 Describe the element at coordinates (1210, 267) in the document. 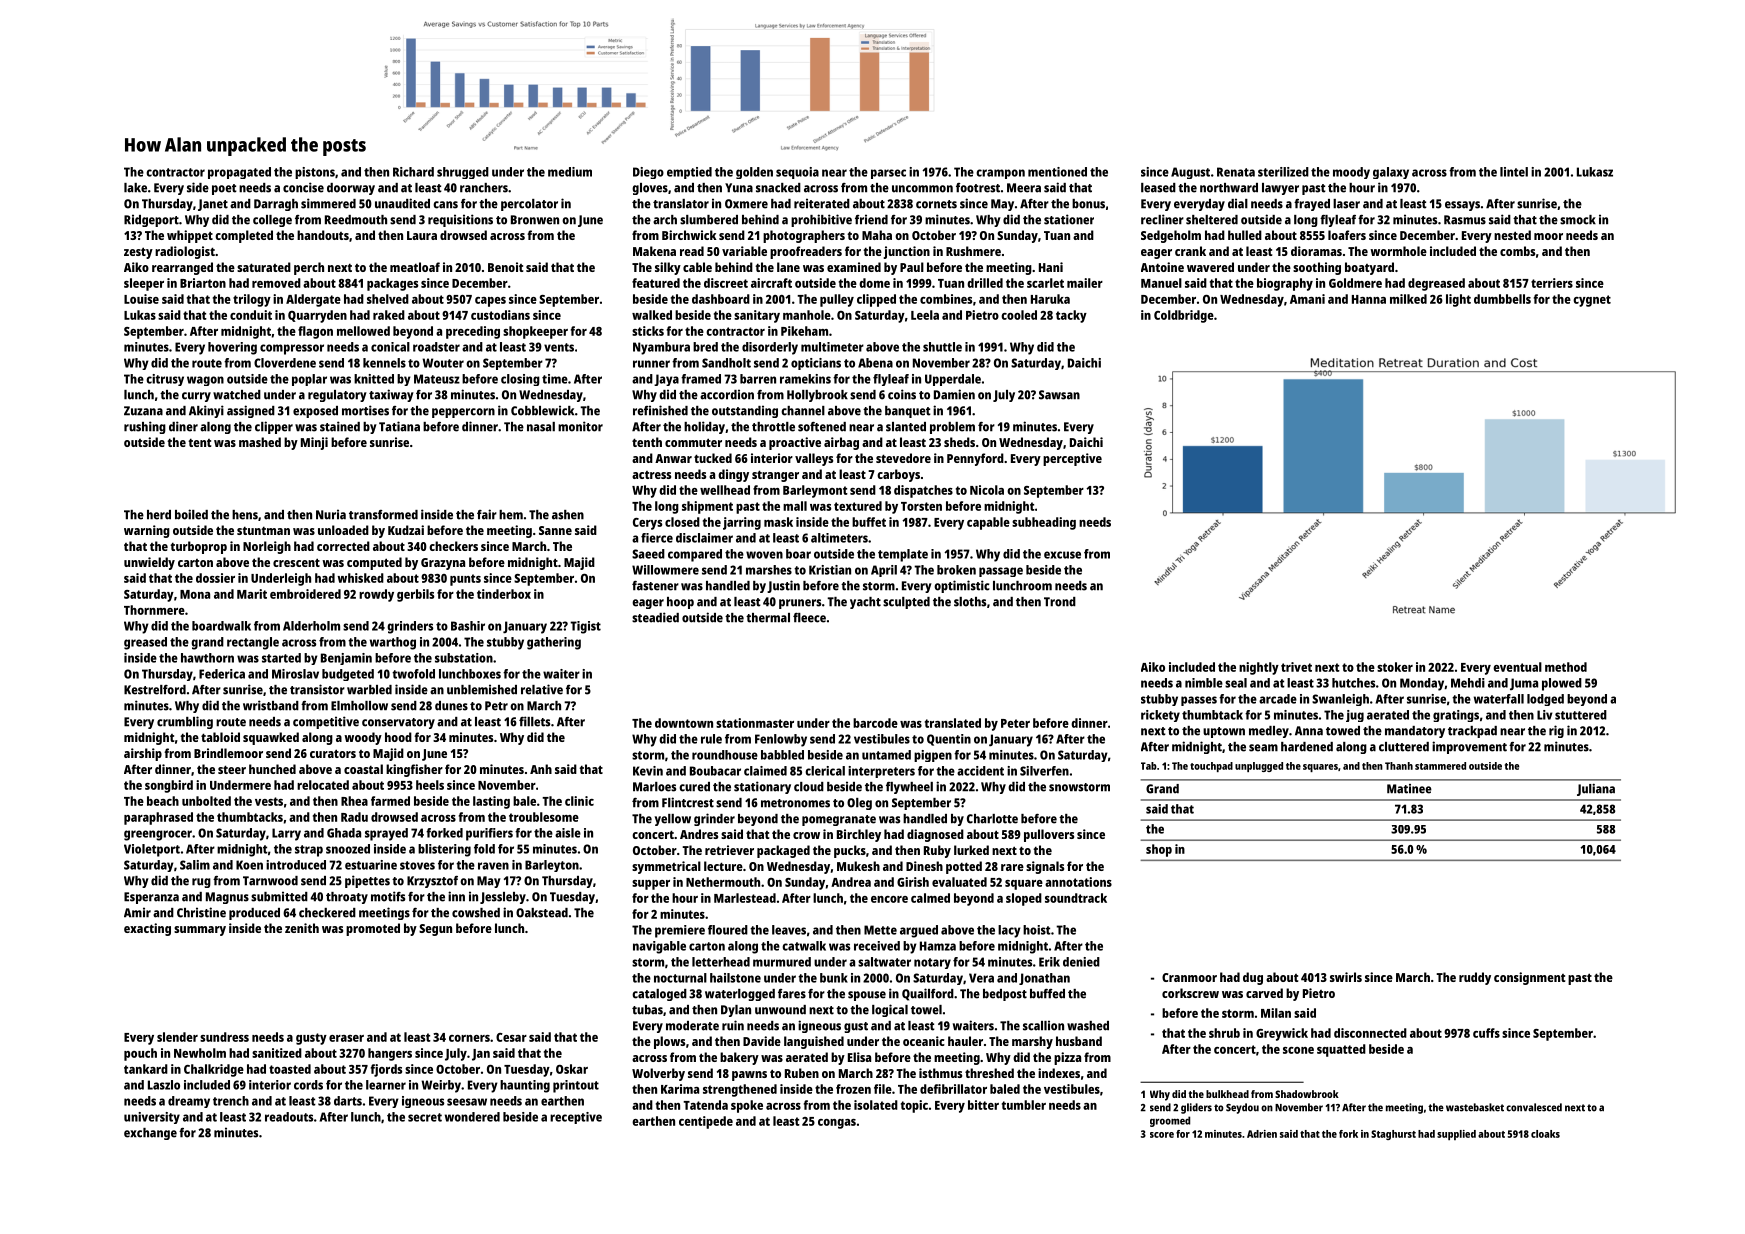

I see `wavered` at that location.
